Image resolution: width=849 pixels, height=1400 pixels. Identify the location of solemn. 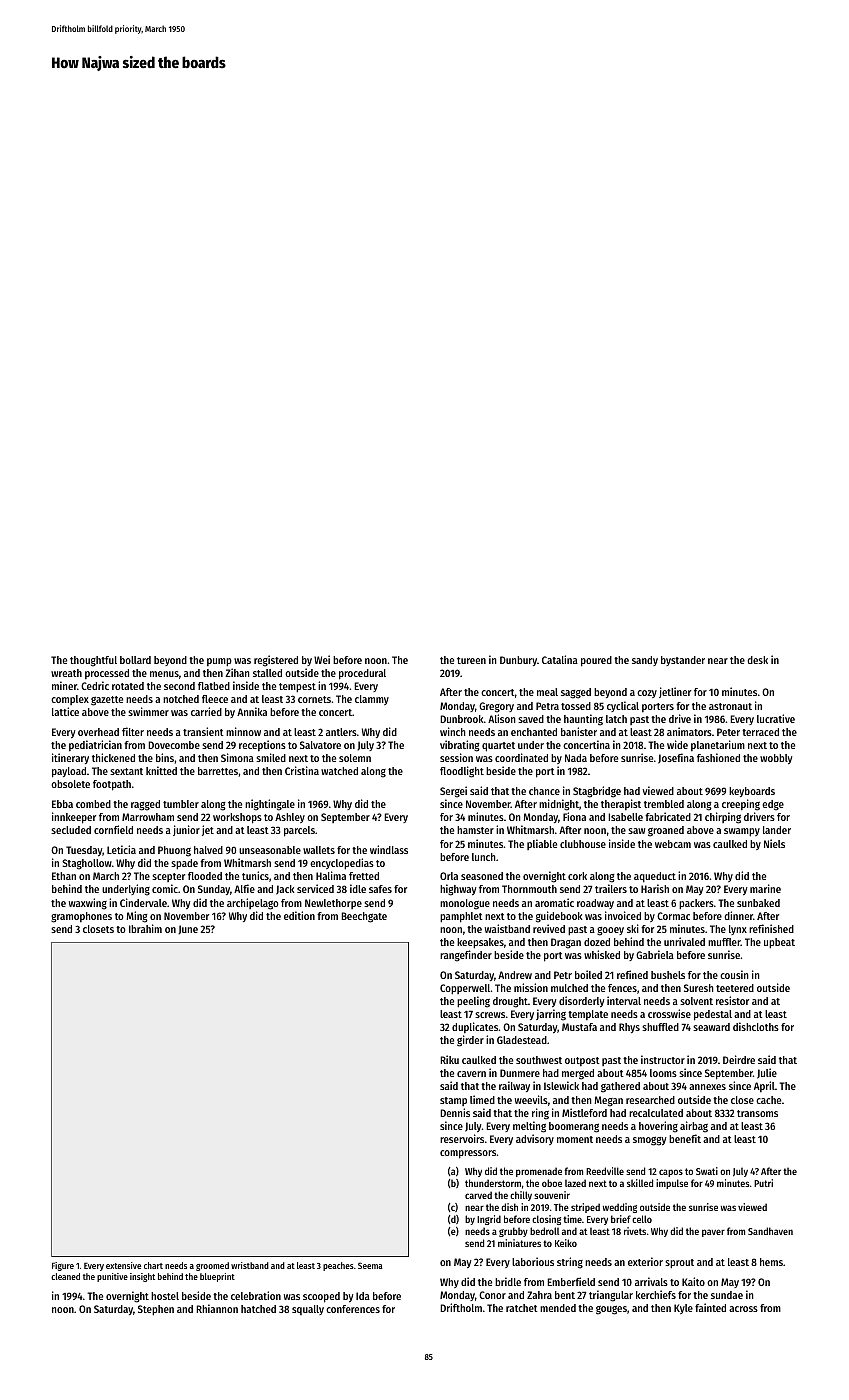
(355, 758).
